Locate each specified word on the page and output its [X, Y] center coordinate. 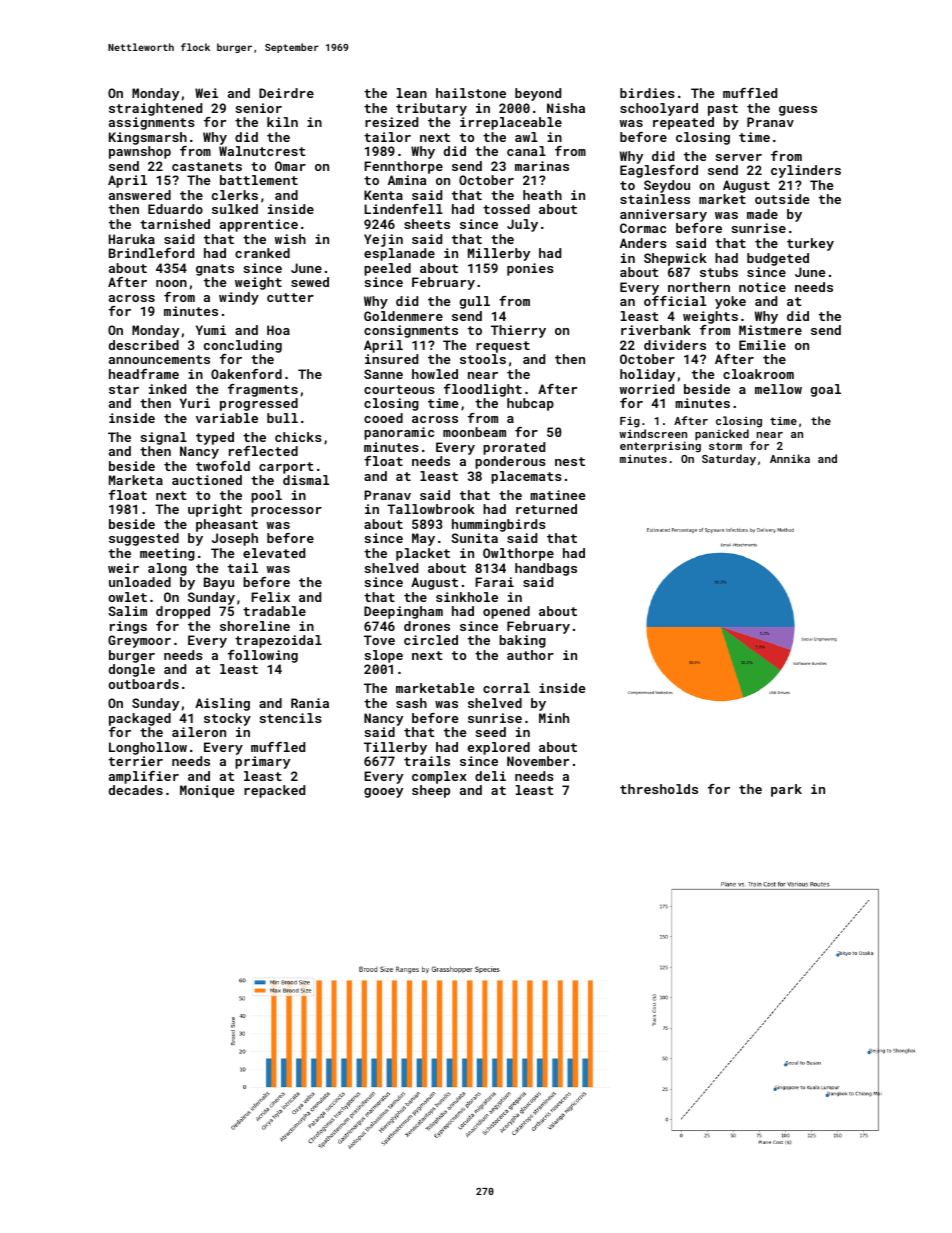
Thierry [518, 331]
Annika [790, 458]
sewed [310, 282]
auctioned [207, 480]
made [762, 214]
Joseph [235, 539]
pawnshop [140, 152]
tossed [506, 209]
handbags [546, 569]
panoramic [399, 433]
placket [423, 554]
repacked [274, 791]
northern [699, 287]
